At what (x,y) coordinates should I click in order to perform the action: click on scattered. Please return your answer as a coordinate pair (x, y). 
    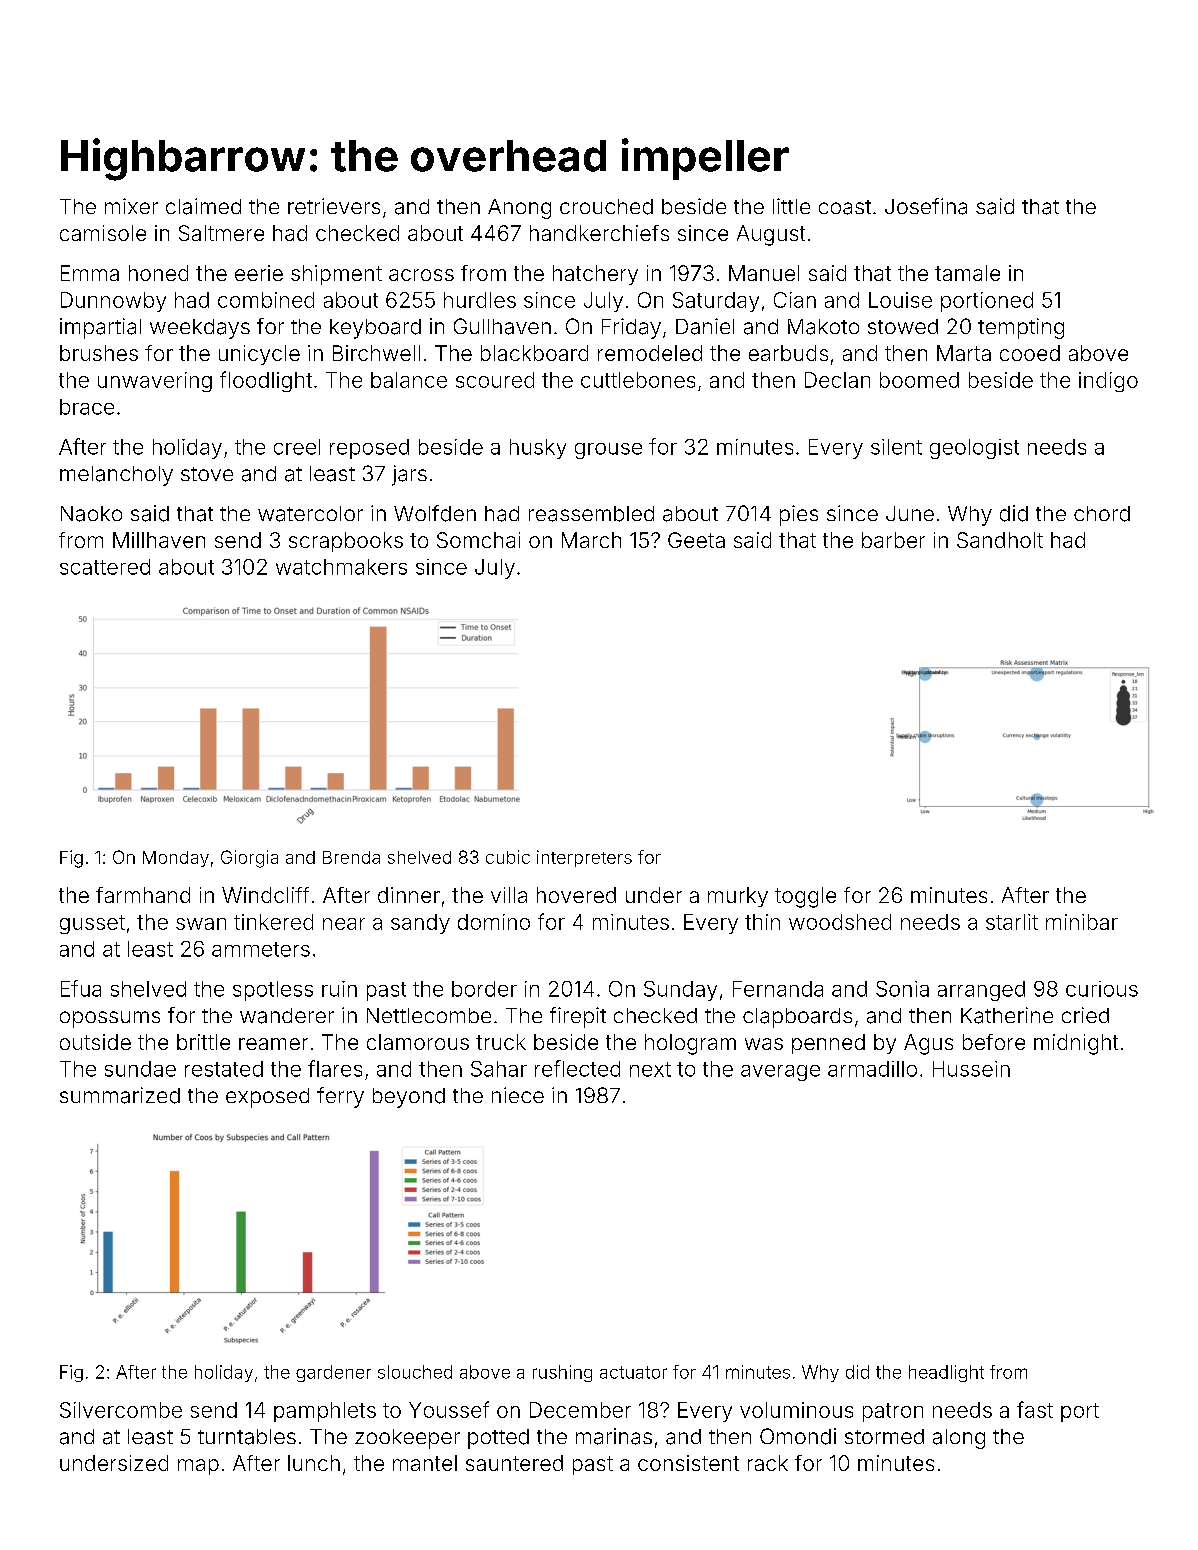
    Looking at the image, I should click on (105, 567).
